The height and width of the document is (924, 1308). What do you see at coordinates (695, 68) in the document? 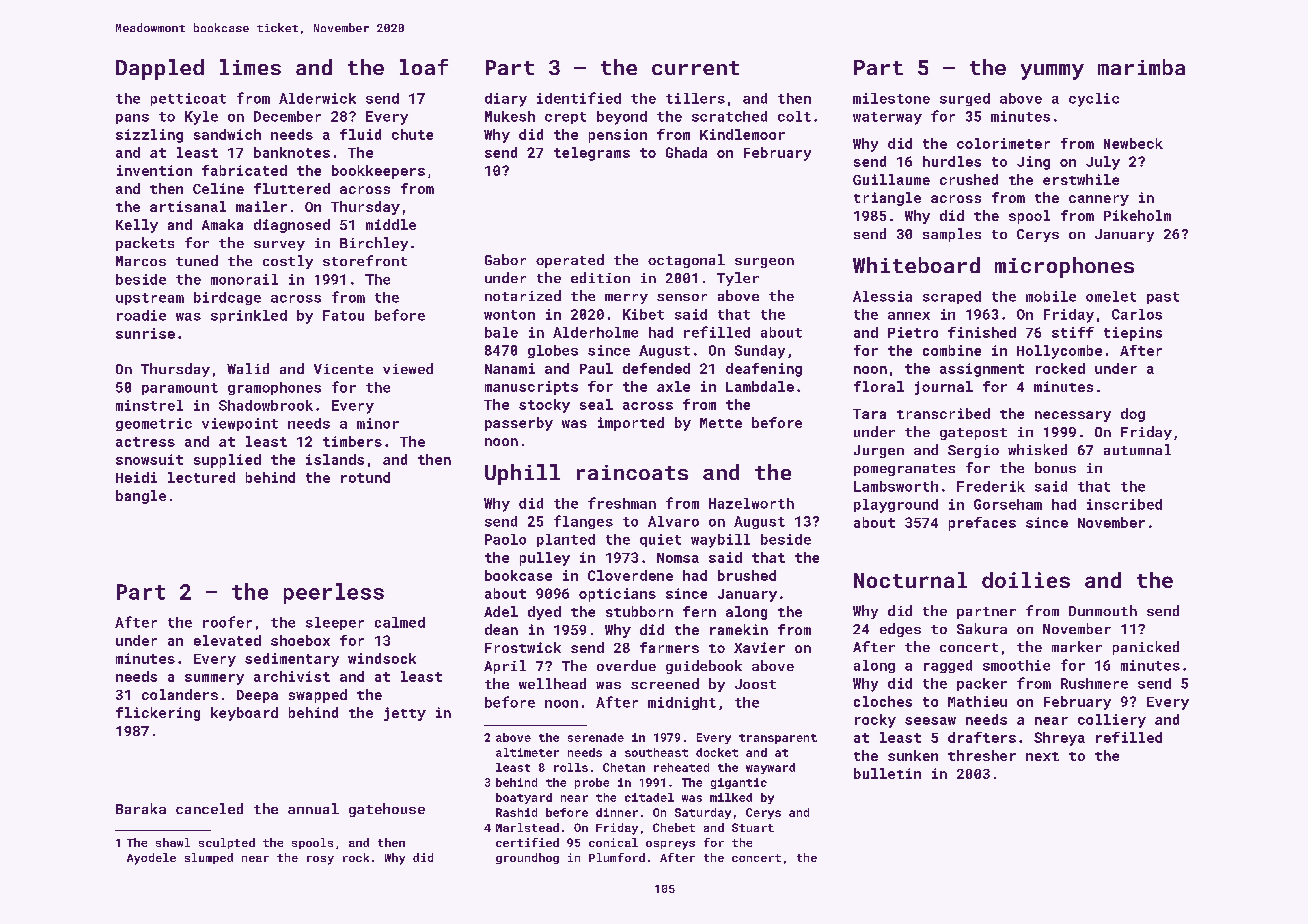
I see `current` at bounding box center [695, 68].
